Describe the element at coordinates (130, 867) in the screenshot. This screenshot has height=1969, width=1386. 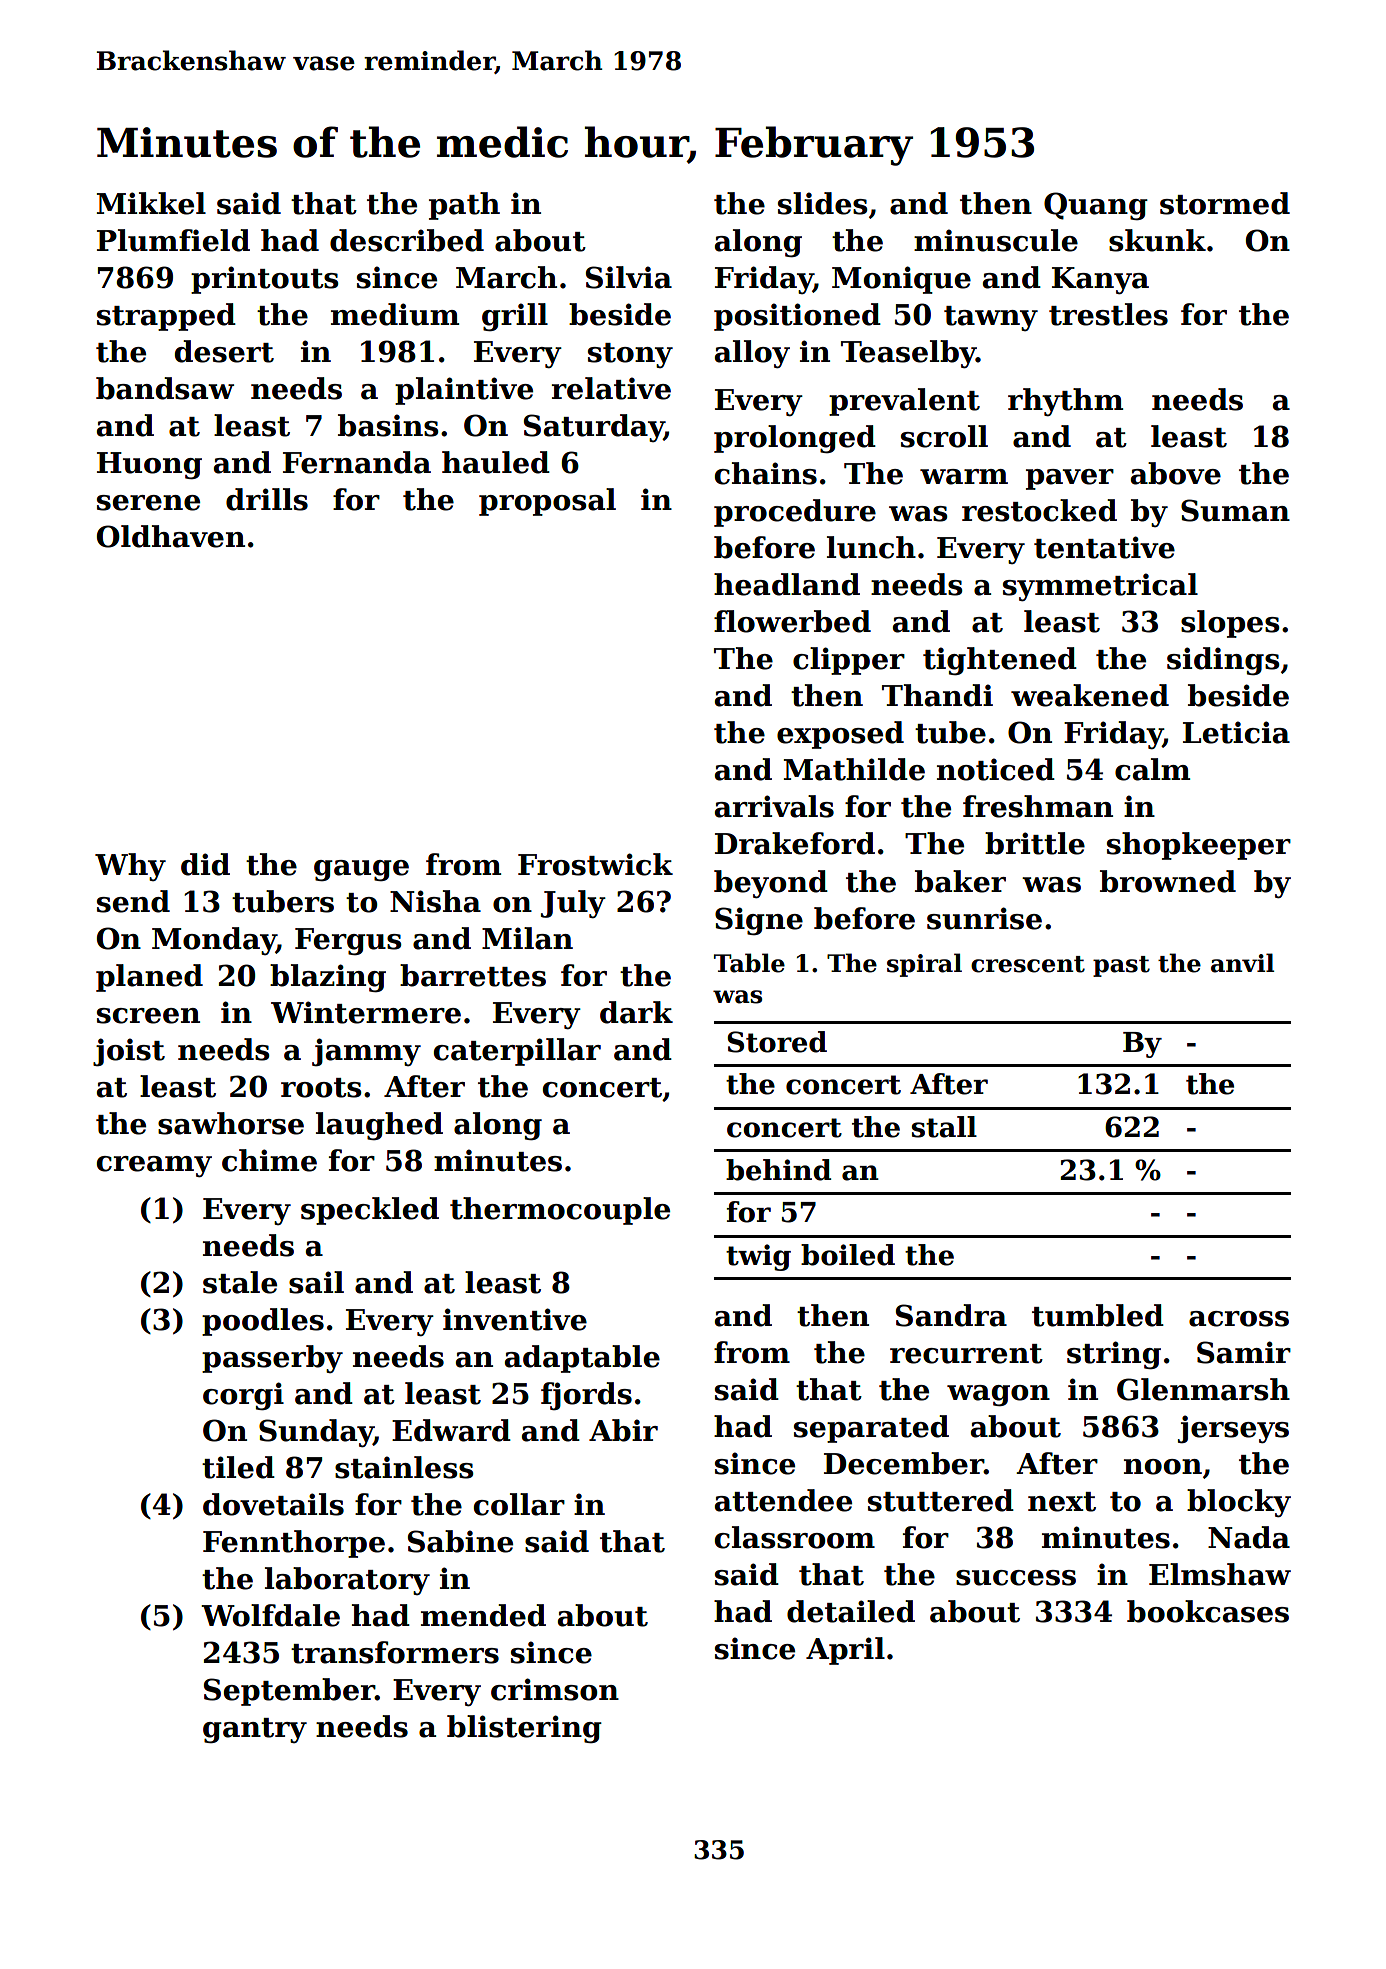
I see `Why` at that location.
